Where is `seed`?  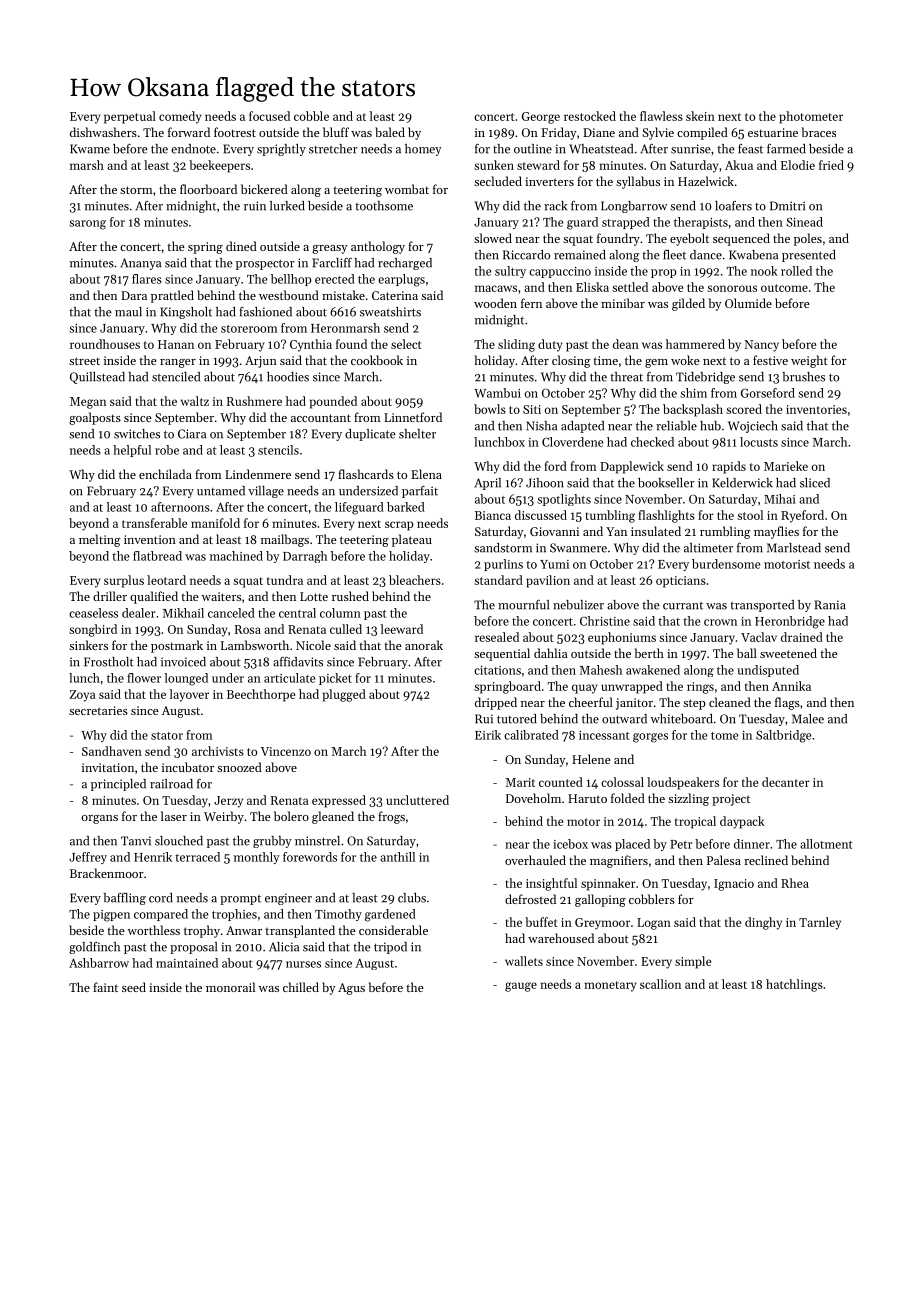 seed is located at coordinates (134, 987).
